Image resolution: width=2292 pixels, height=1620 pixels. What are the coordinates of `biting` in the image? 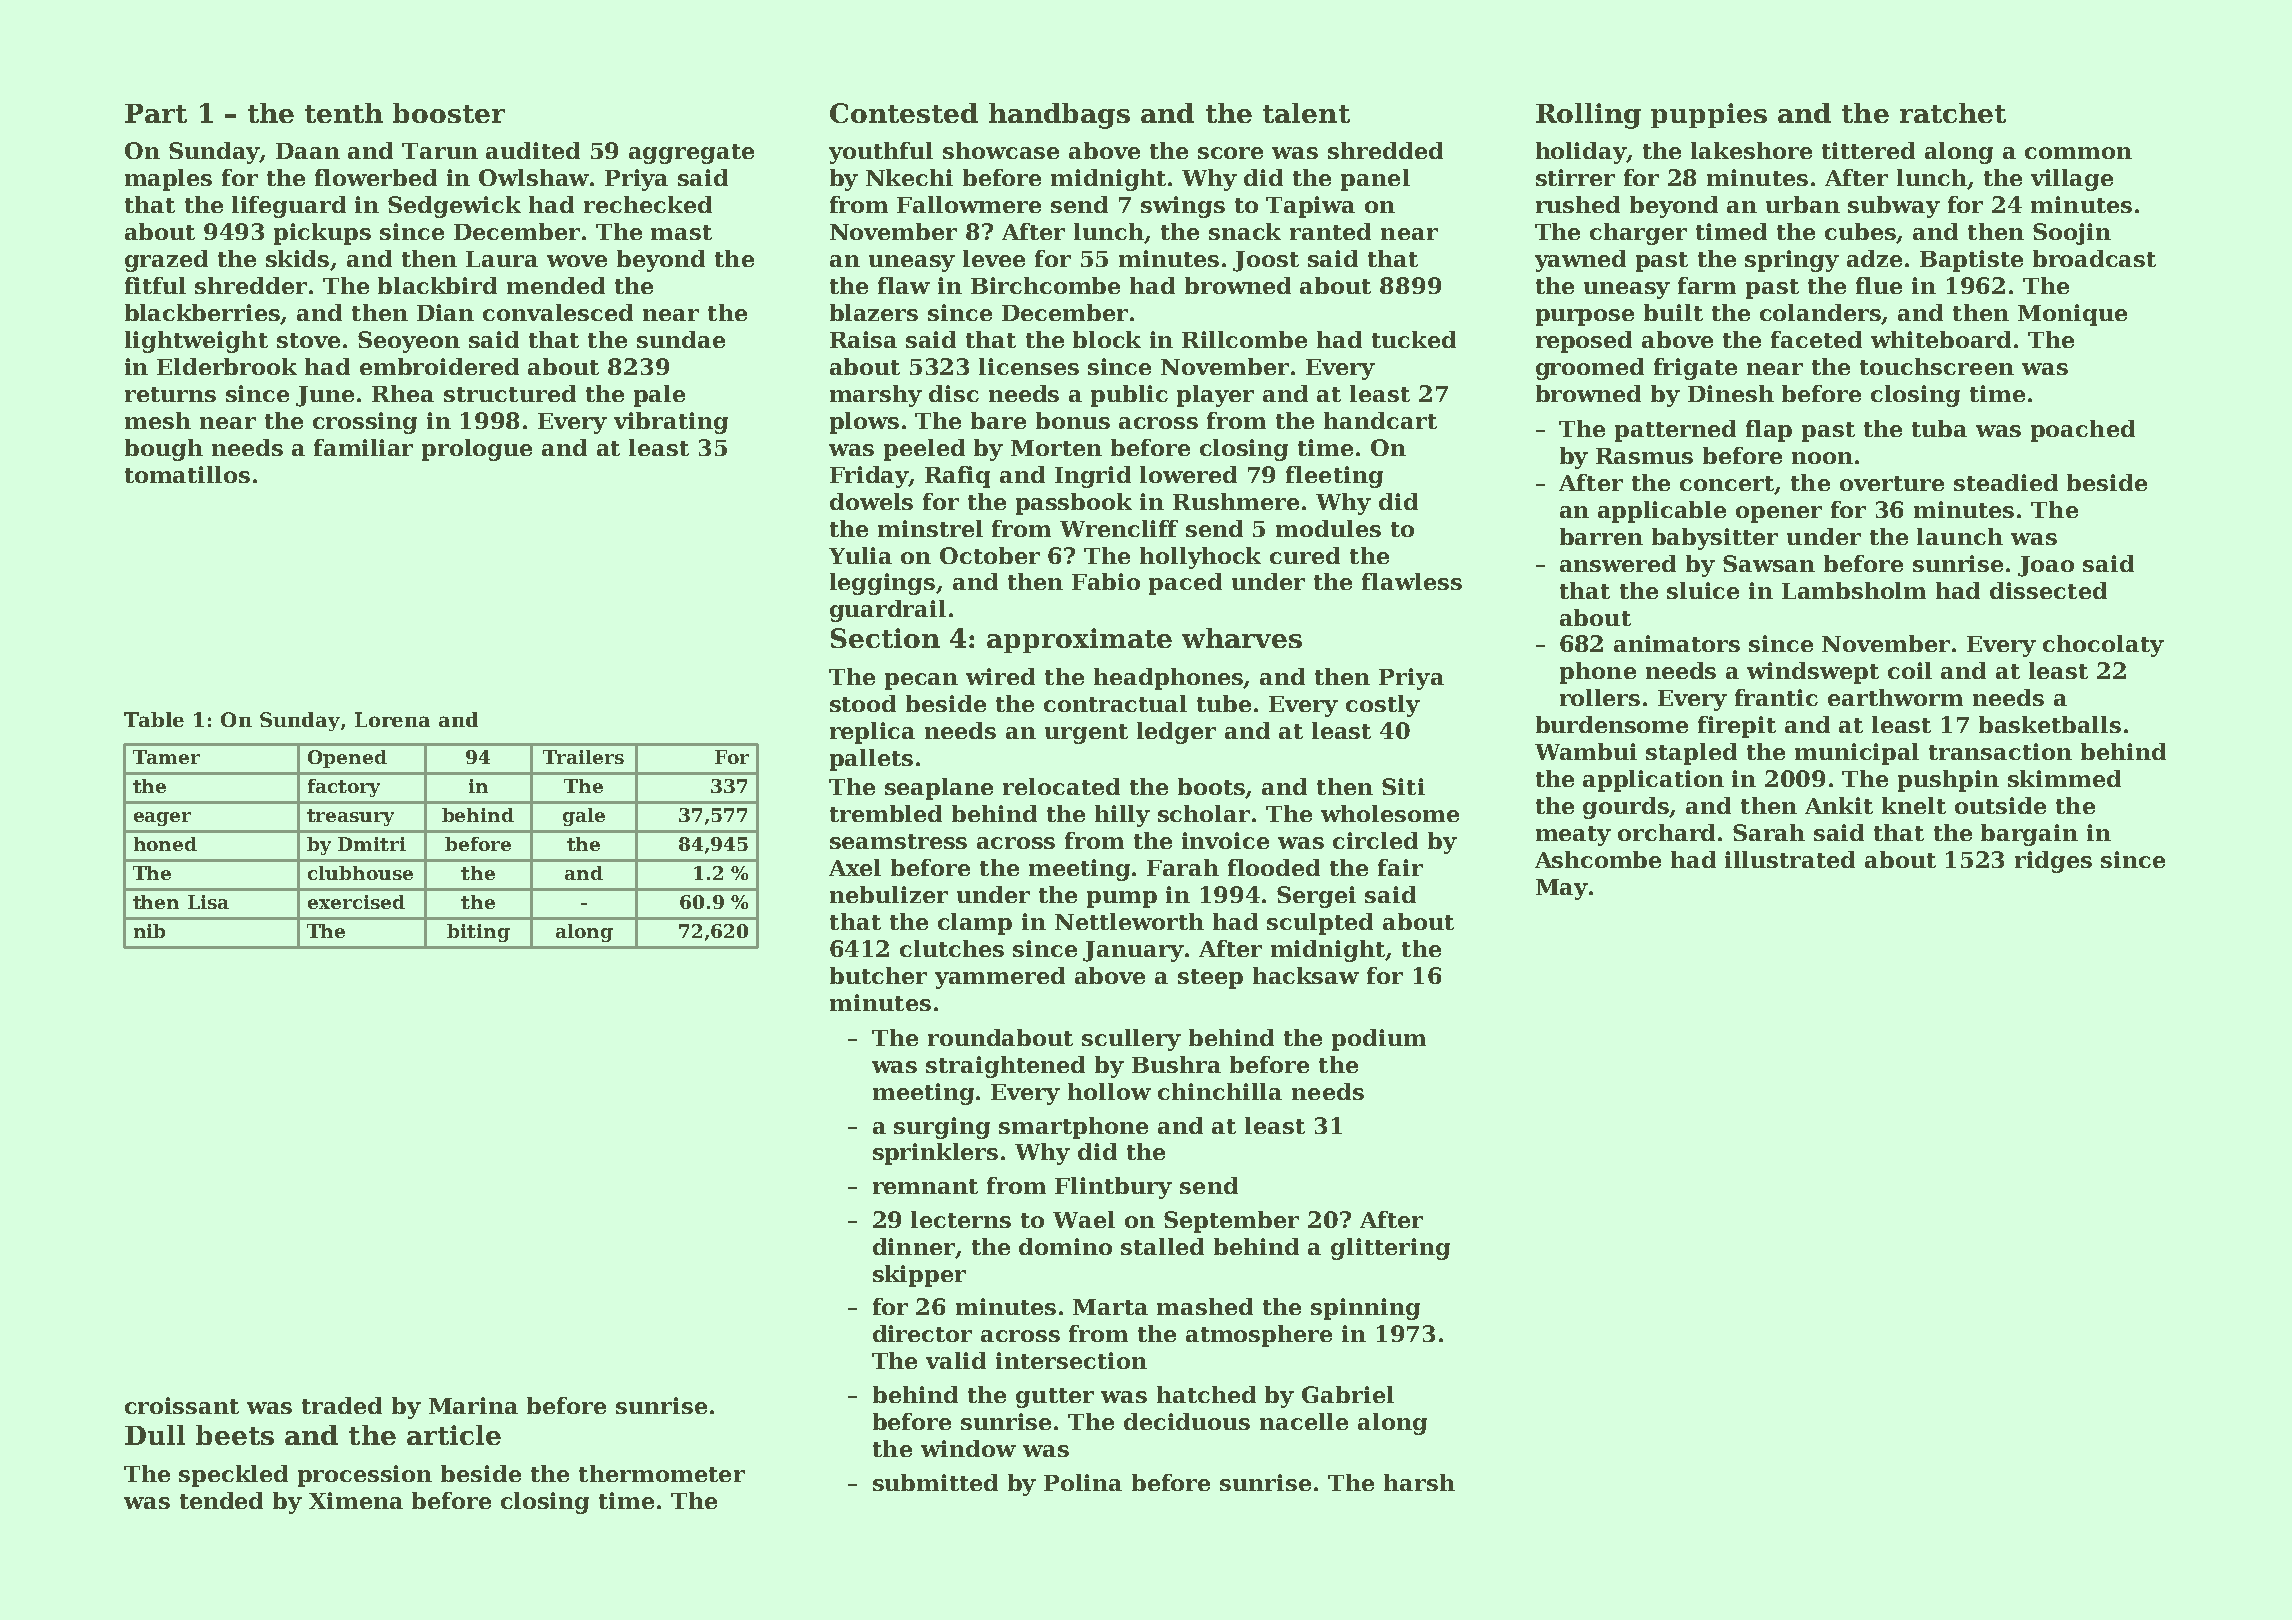 It's located at (478, 933).
